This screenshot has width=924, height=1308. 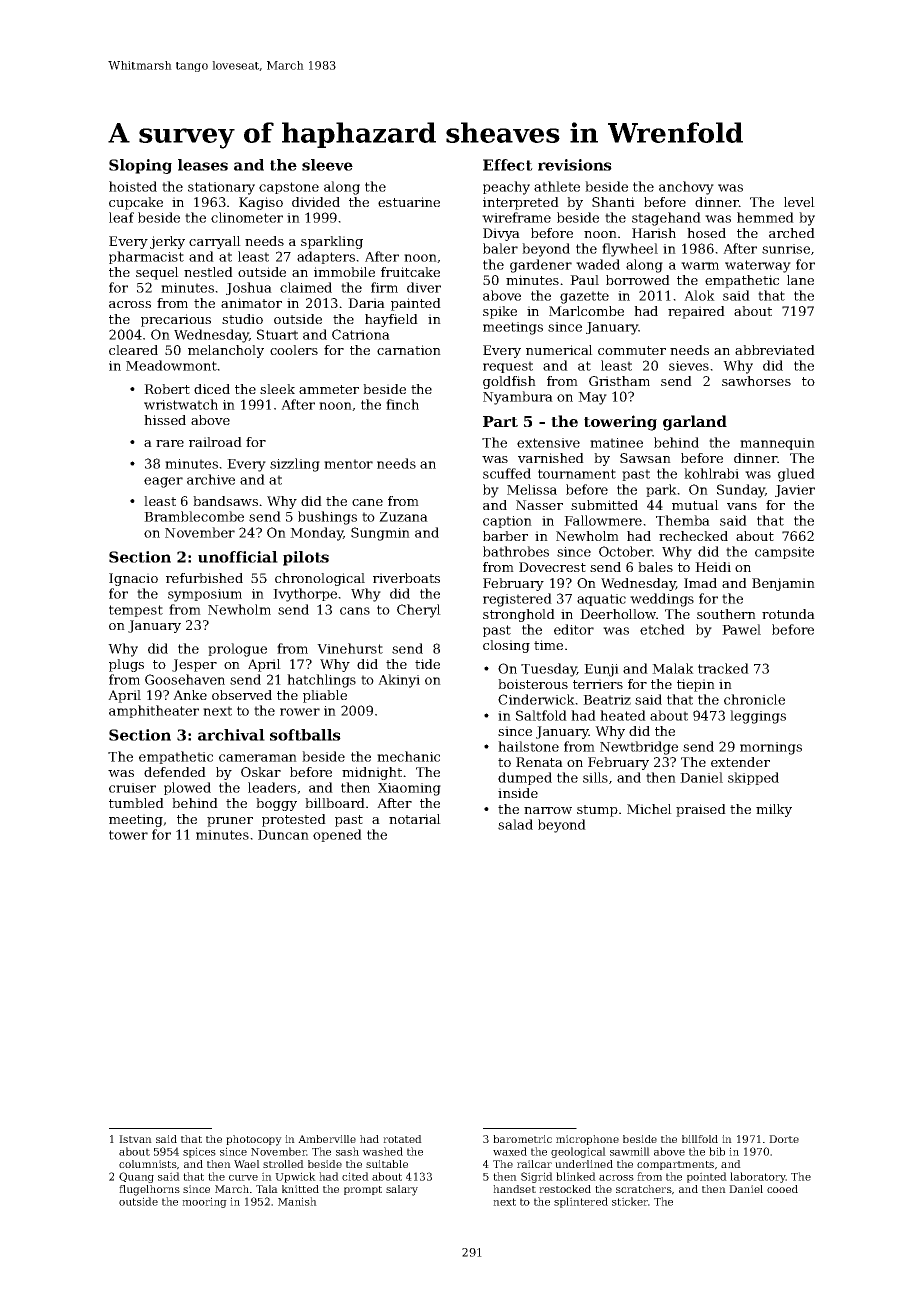 What do you see at coordinates (231, 735) in the screenshot?
I see `archival` at bounding box center [231, 735].
